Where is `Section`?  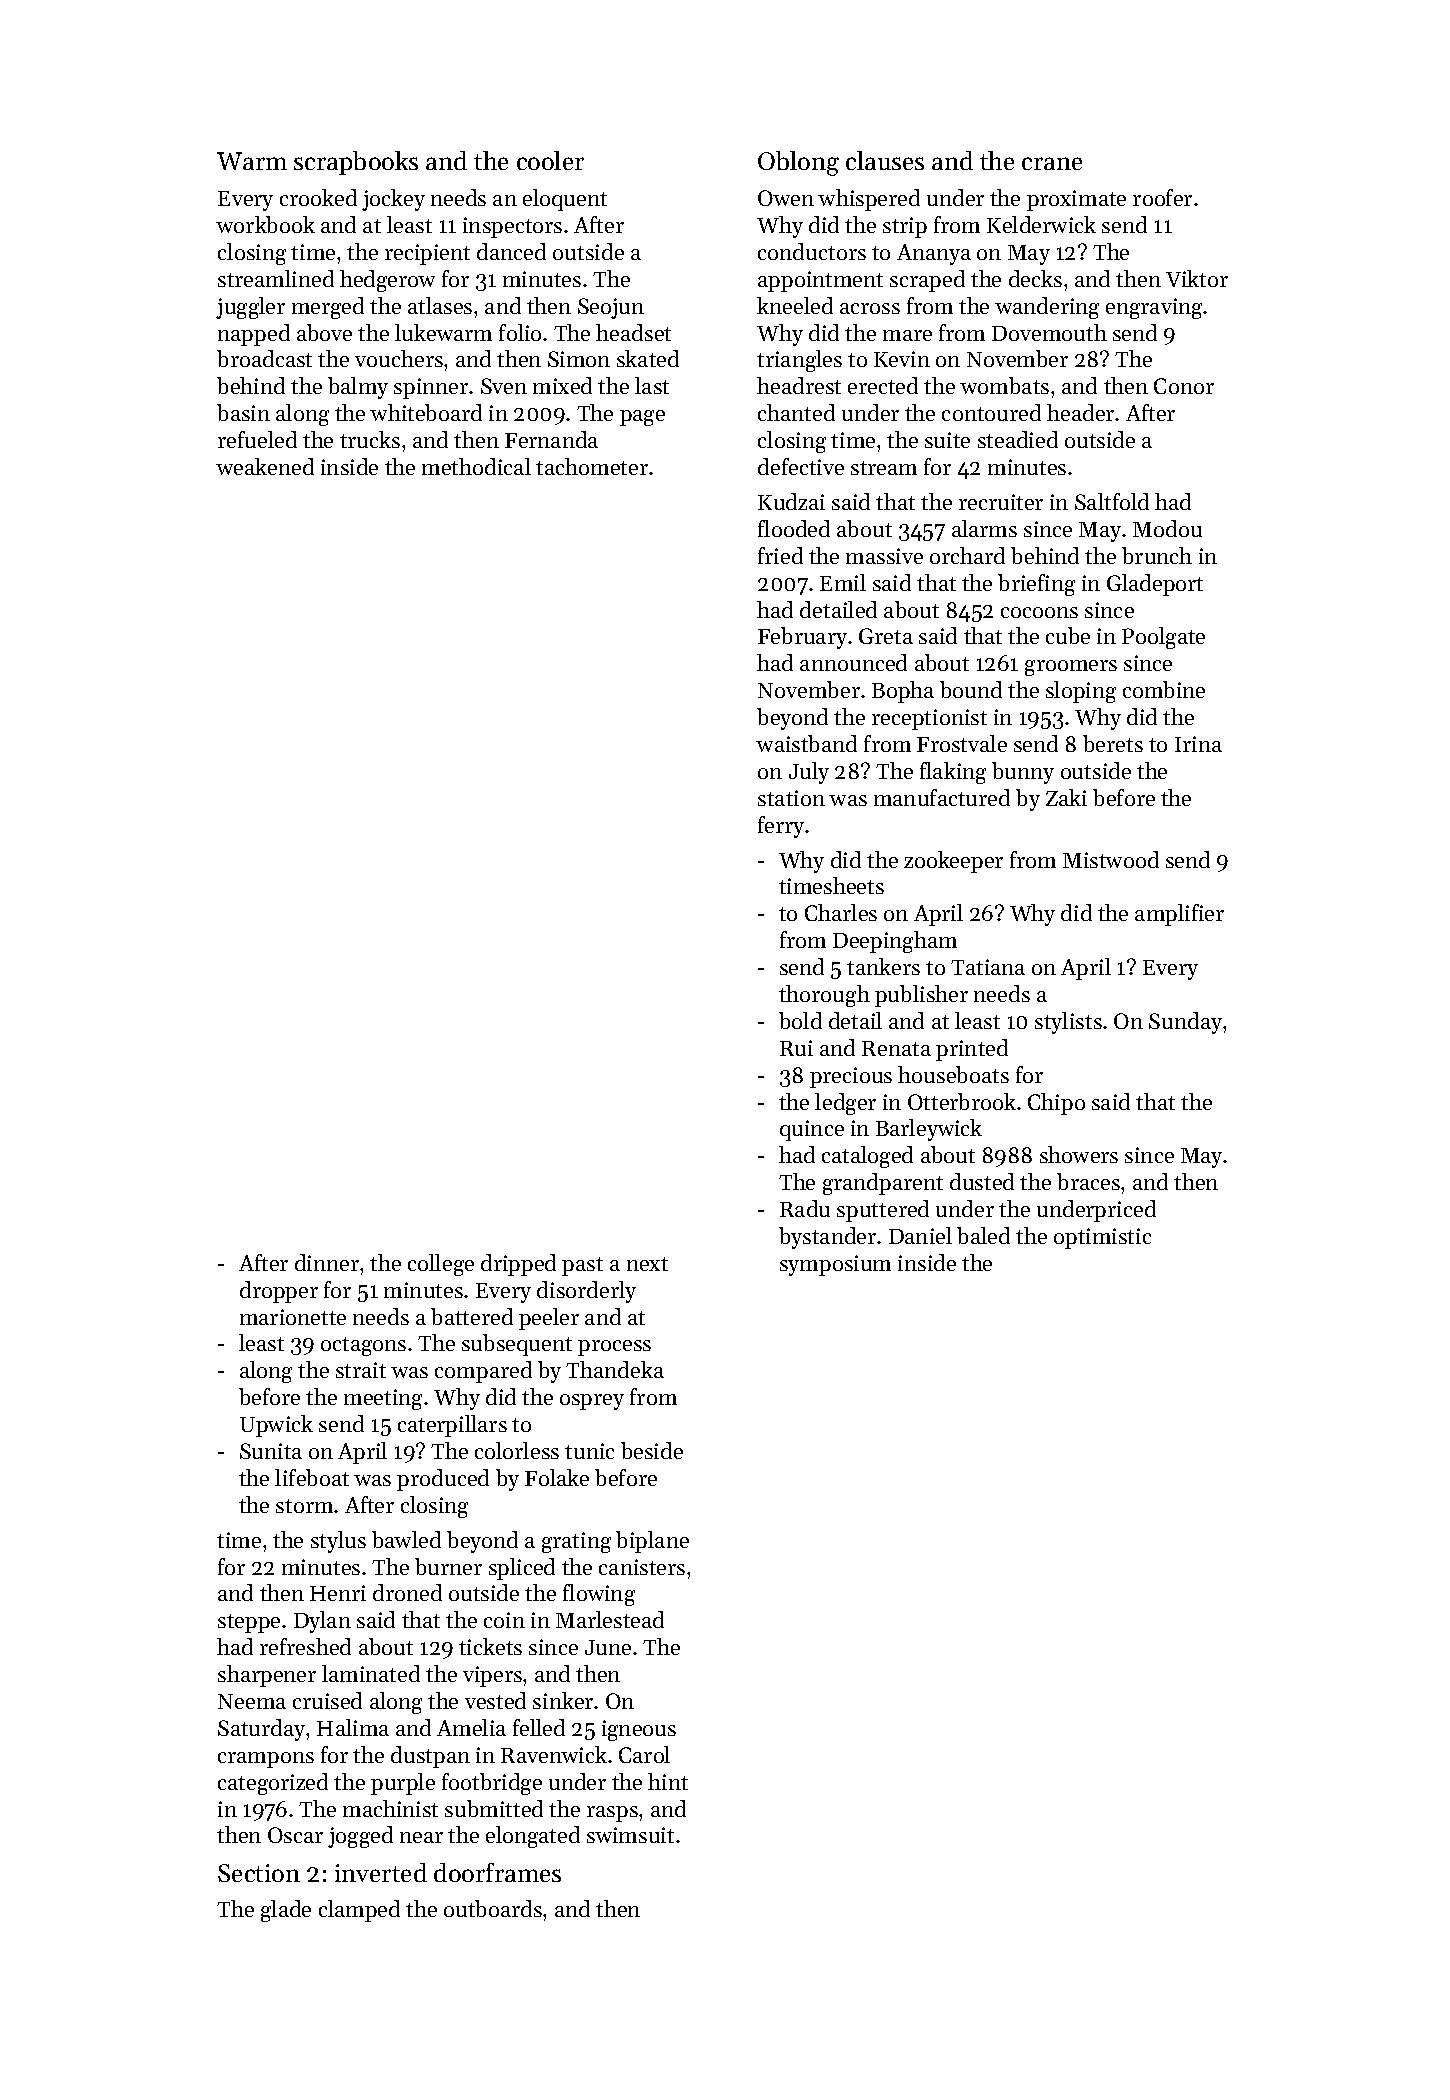
Section is located at coordinates (259, 1873).
